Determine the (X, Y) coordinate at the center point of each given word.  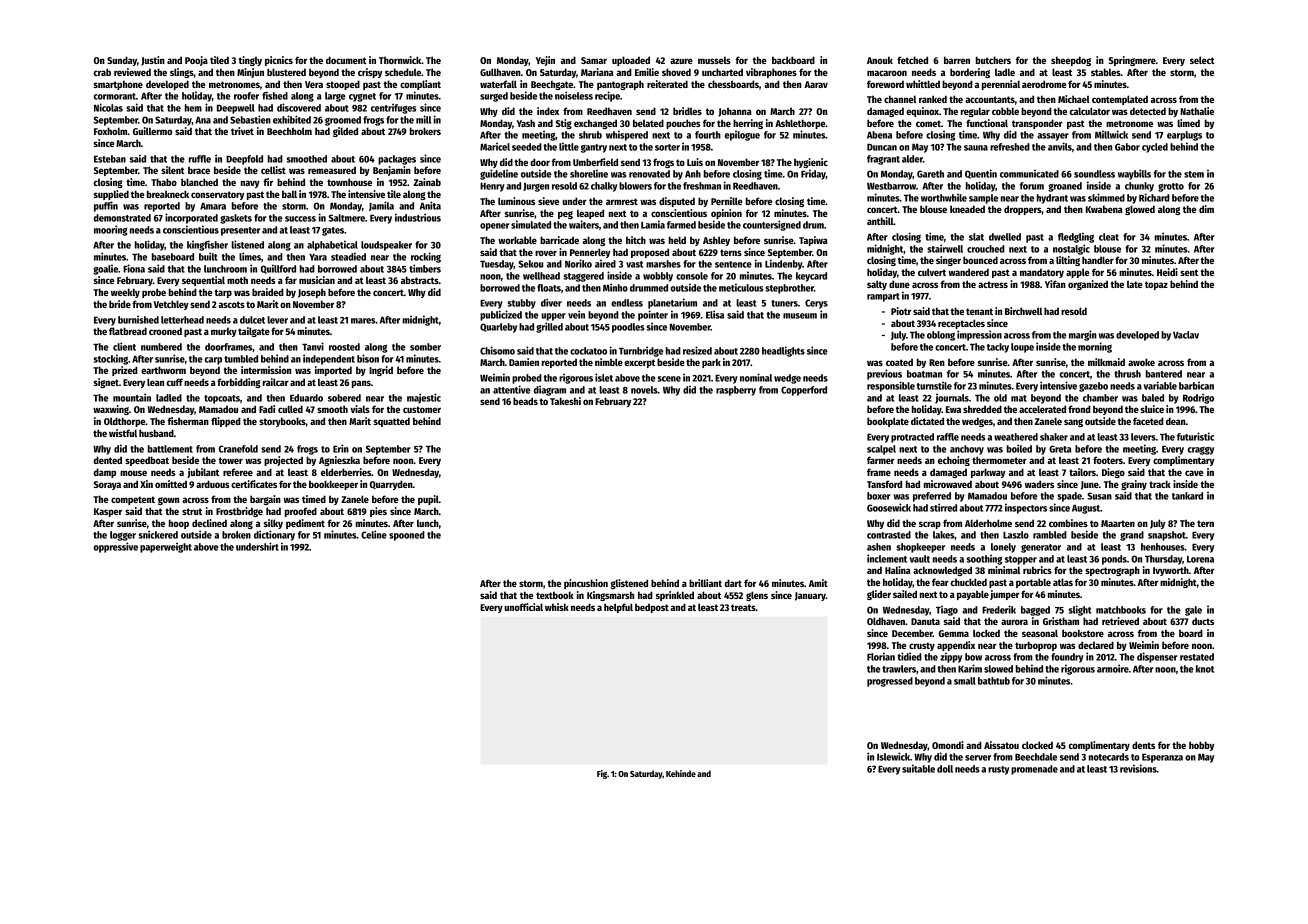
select (1202, 60)
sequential (203, 281)
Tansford (884, 484)
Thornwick (400, 60)
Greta (1060, 449)
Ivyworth (1171, 571)
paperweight (166, 547)
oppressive (116, 547)
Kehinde (681, 773)
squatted (391, 422)
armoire (1113, 668)
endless (627, 303)
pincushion (586, 584)
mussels (714, 60)
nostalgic (1071, 249)
